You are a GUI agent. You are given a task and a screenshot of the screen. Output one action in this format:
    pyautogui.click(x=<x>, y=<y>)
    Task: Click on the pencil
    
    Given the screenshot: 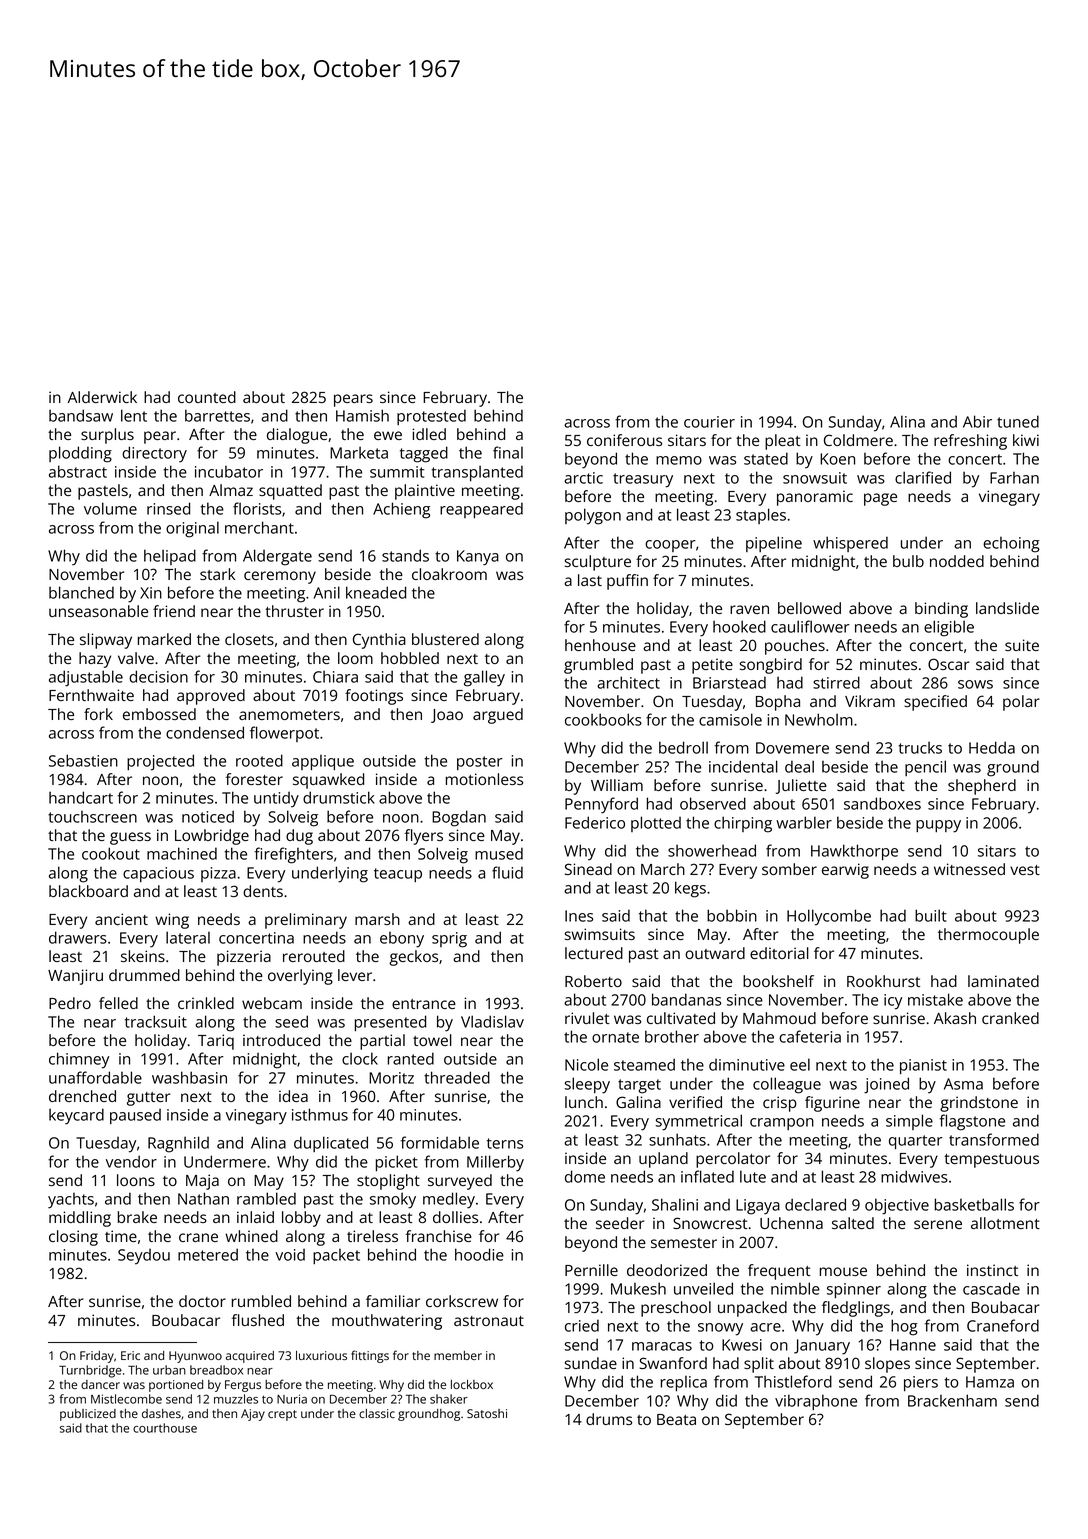 What is the action you would take?
    pyautogui.click(x=925, y=768)
